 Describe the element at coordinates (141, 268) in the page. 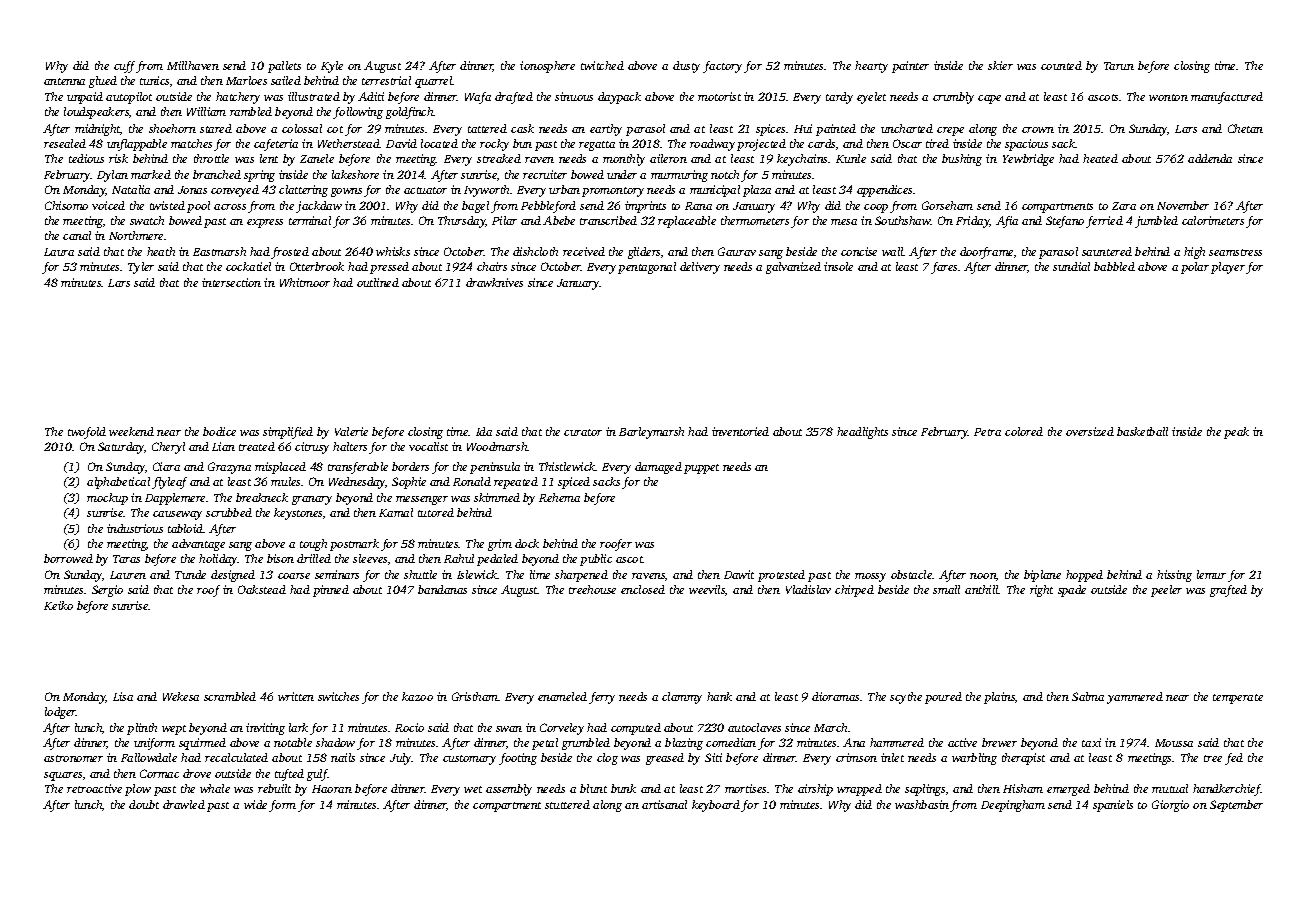

I see `Tyler` at that location.
